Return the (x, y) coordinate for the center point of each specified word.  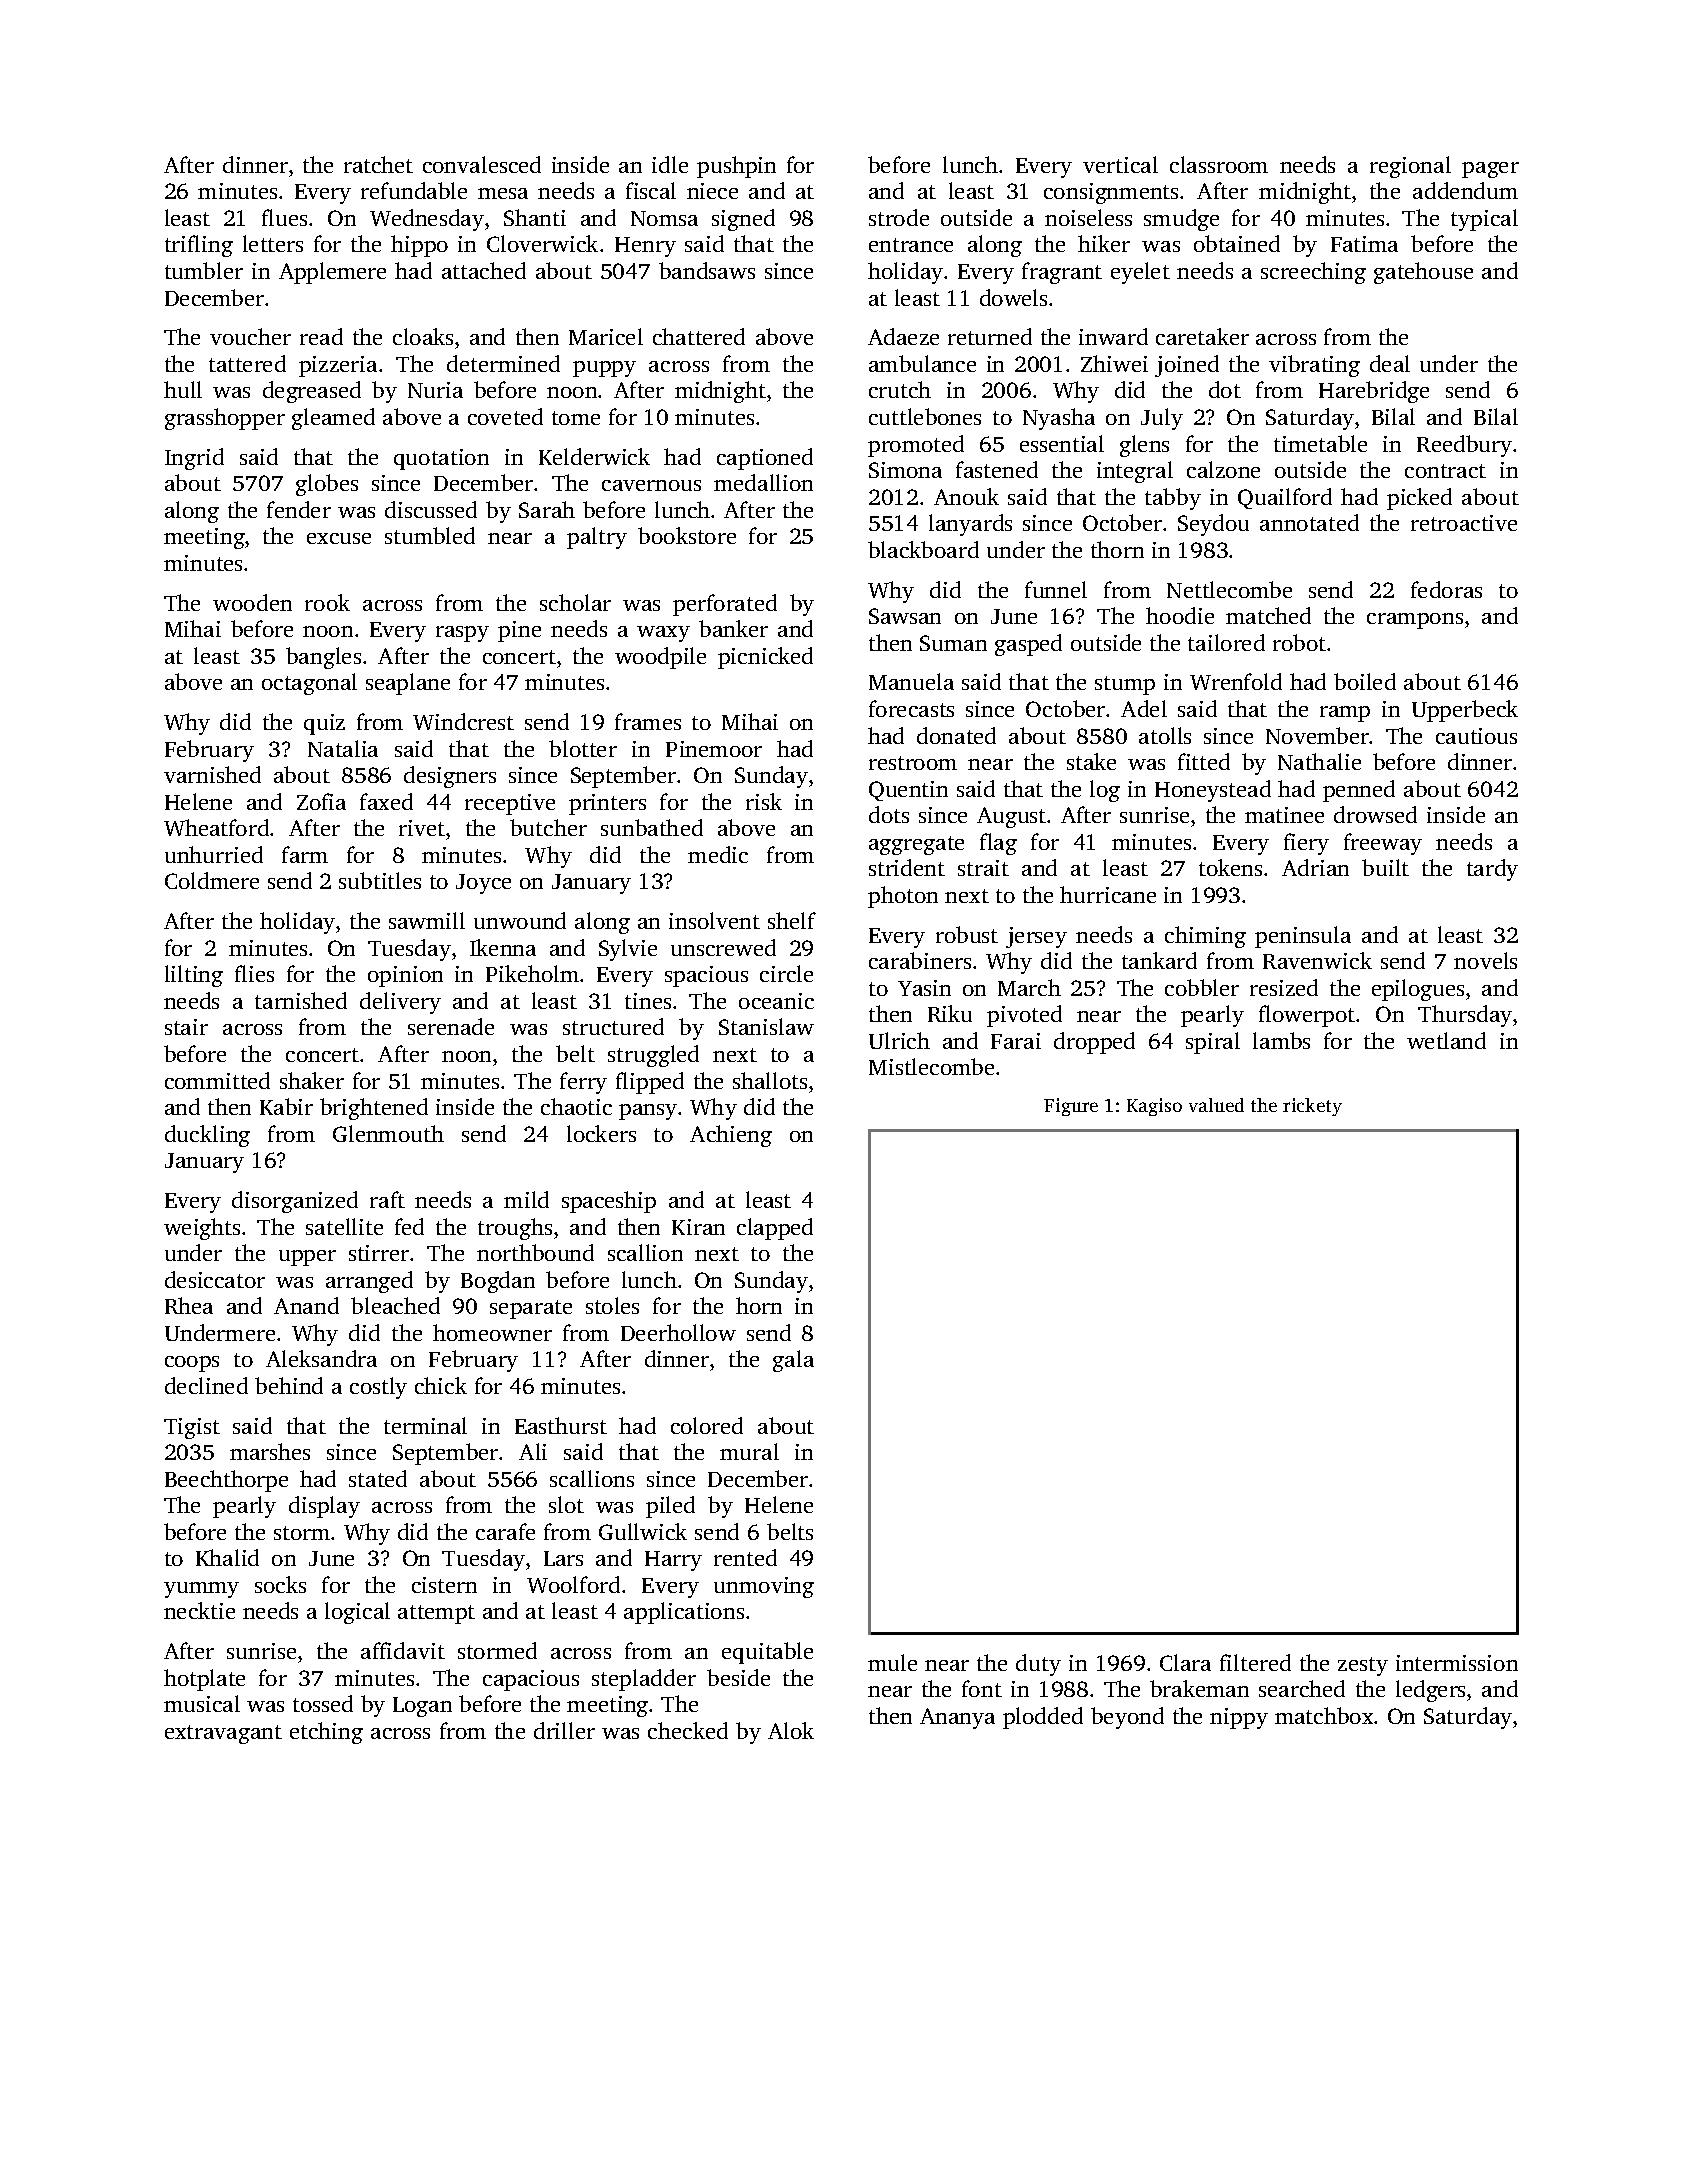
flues (284, 217)
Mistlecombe (931, 1066)
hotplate (204, 1680)
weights (202, 1229)
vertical (1120, 164)
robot (1299, 642)
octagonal (309, 684)
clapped (775, 1229)
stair (186, 1027)
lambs (1281, 1040)
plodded (1043, 1718)
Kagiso (1154, 1107)
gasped (1028, 645)
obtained (1237, 243)
